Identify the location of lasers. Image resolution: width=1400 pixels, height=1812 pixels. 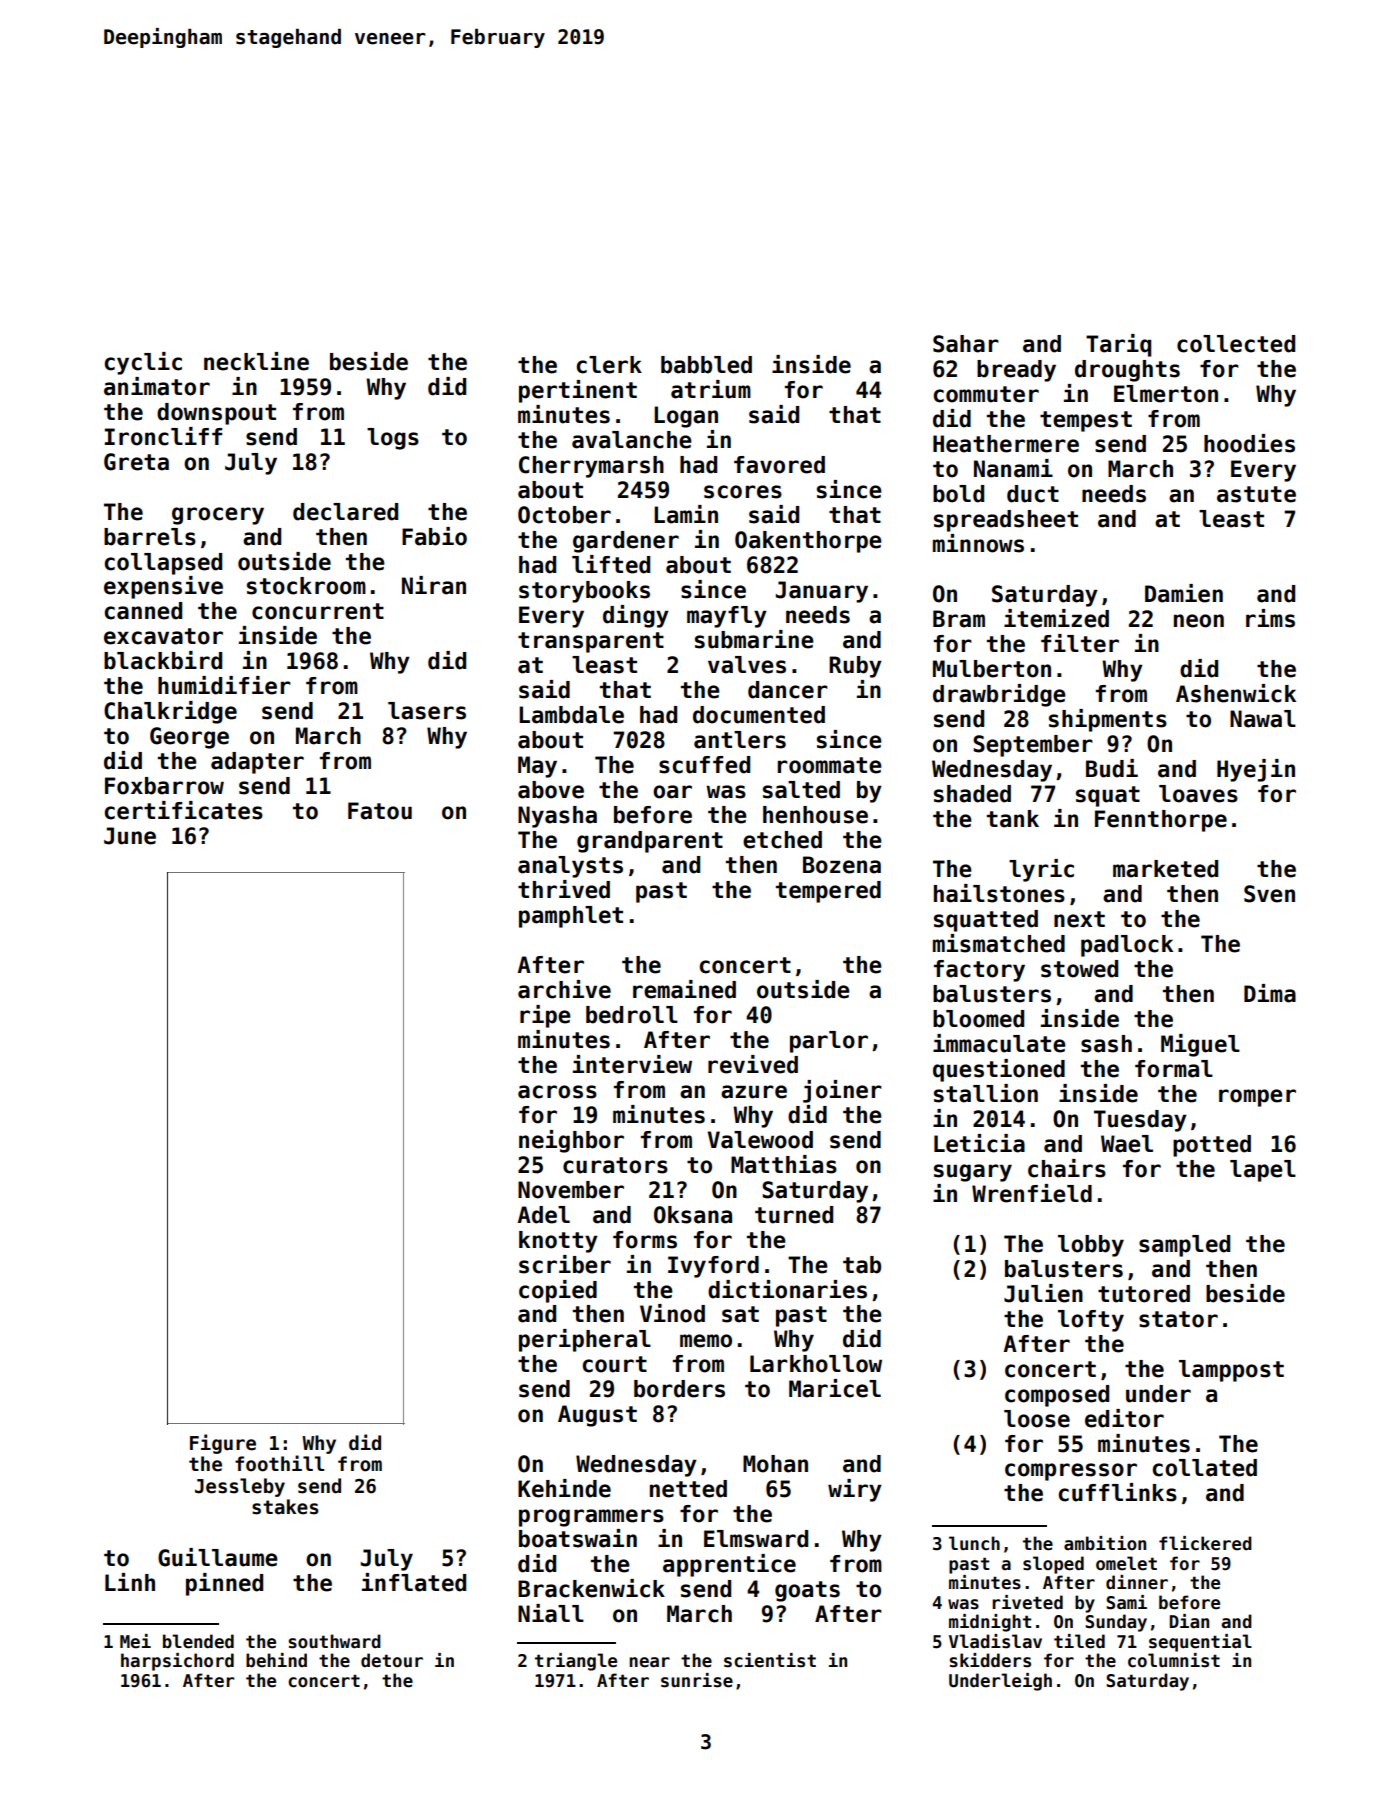
(427, 711).
